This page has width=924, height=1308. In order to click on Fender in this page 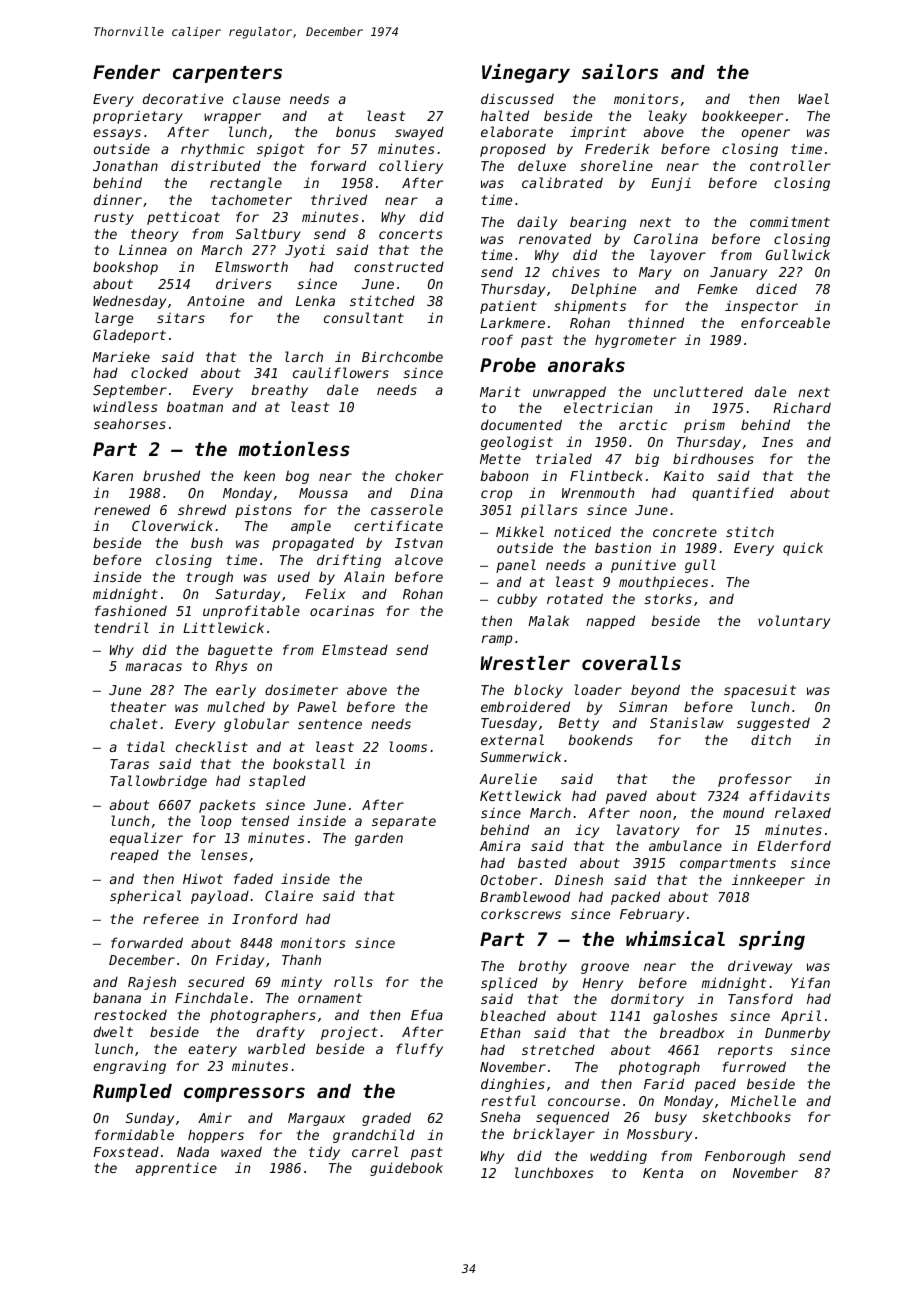, I will do `click(126, 72)`.
